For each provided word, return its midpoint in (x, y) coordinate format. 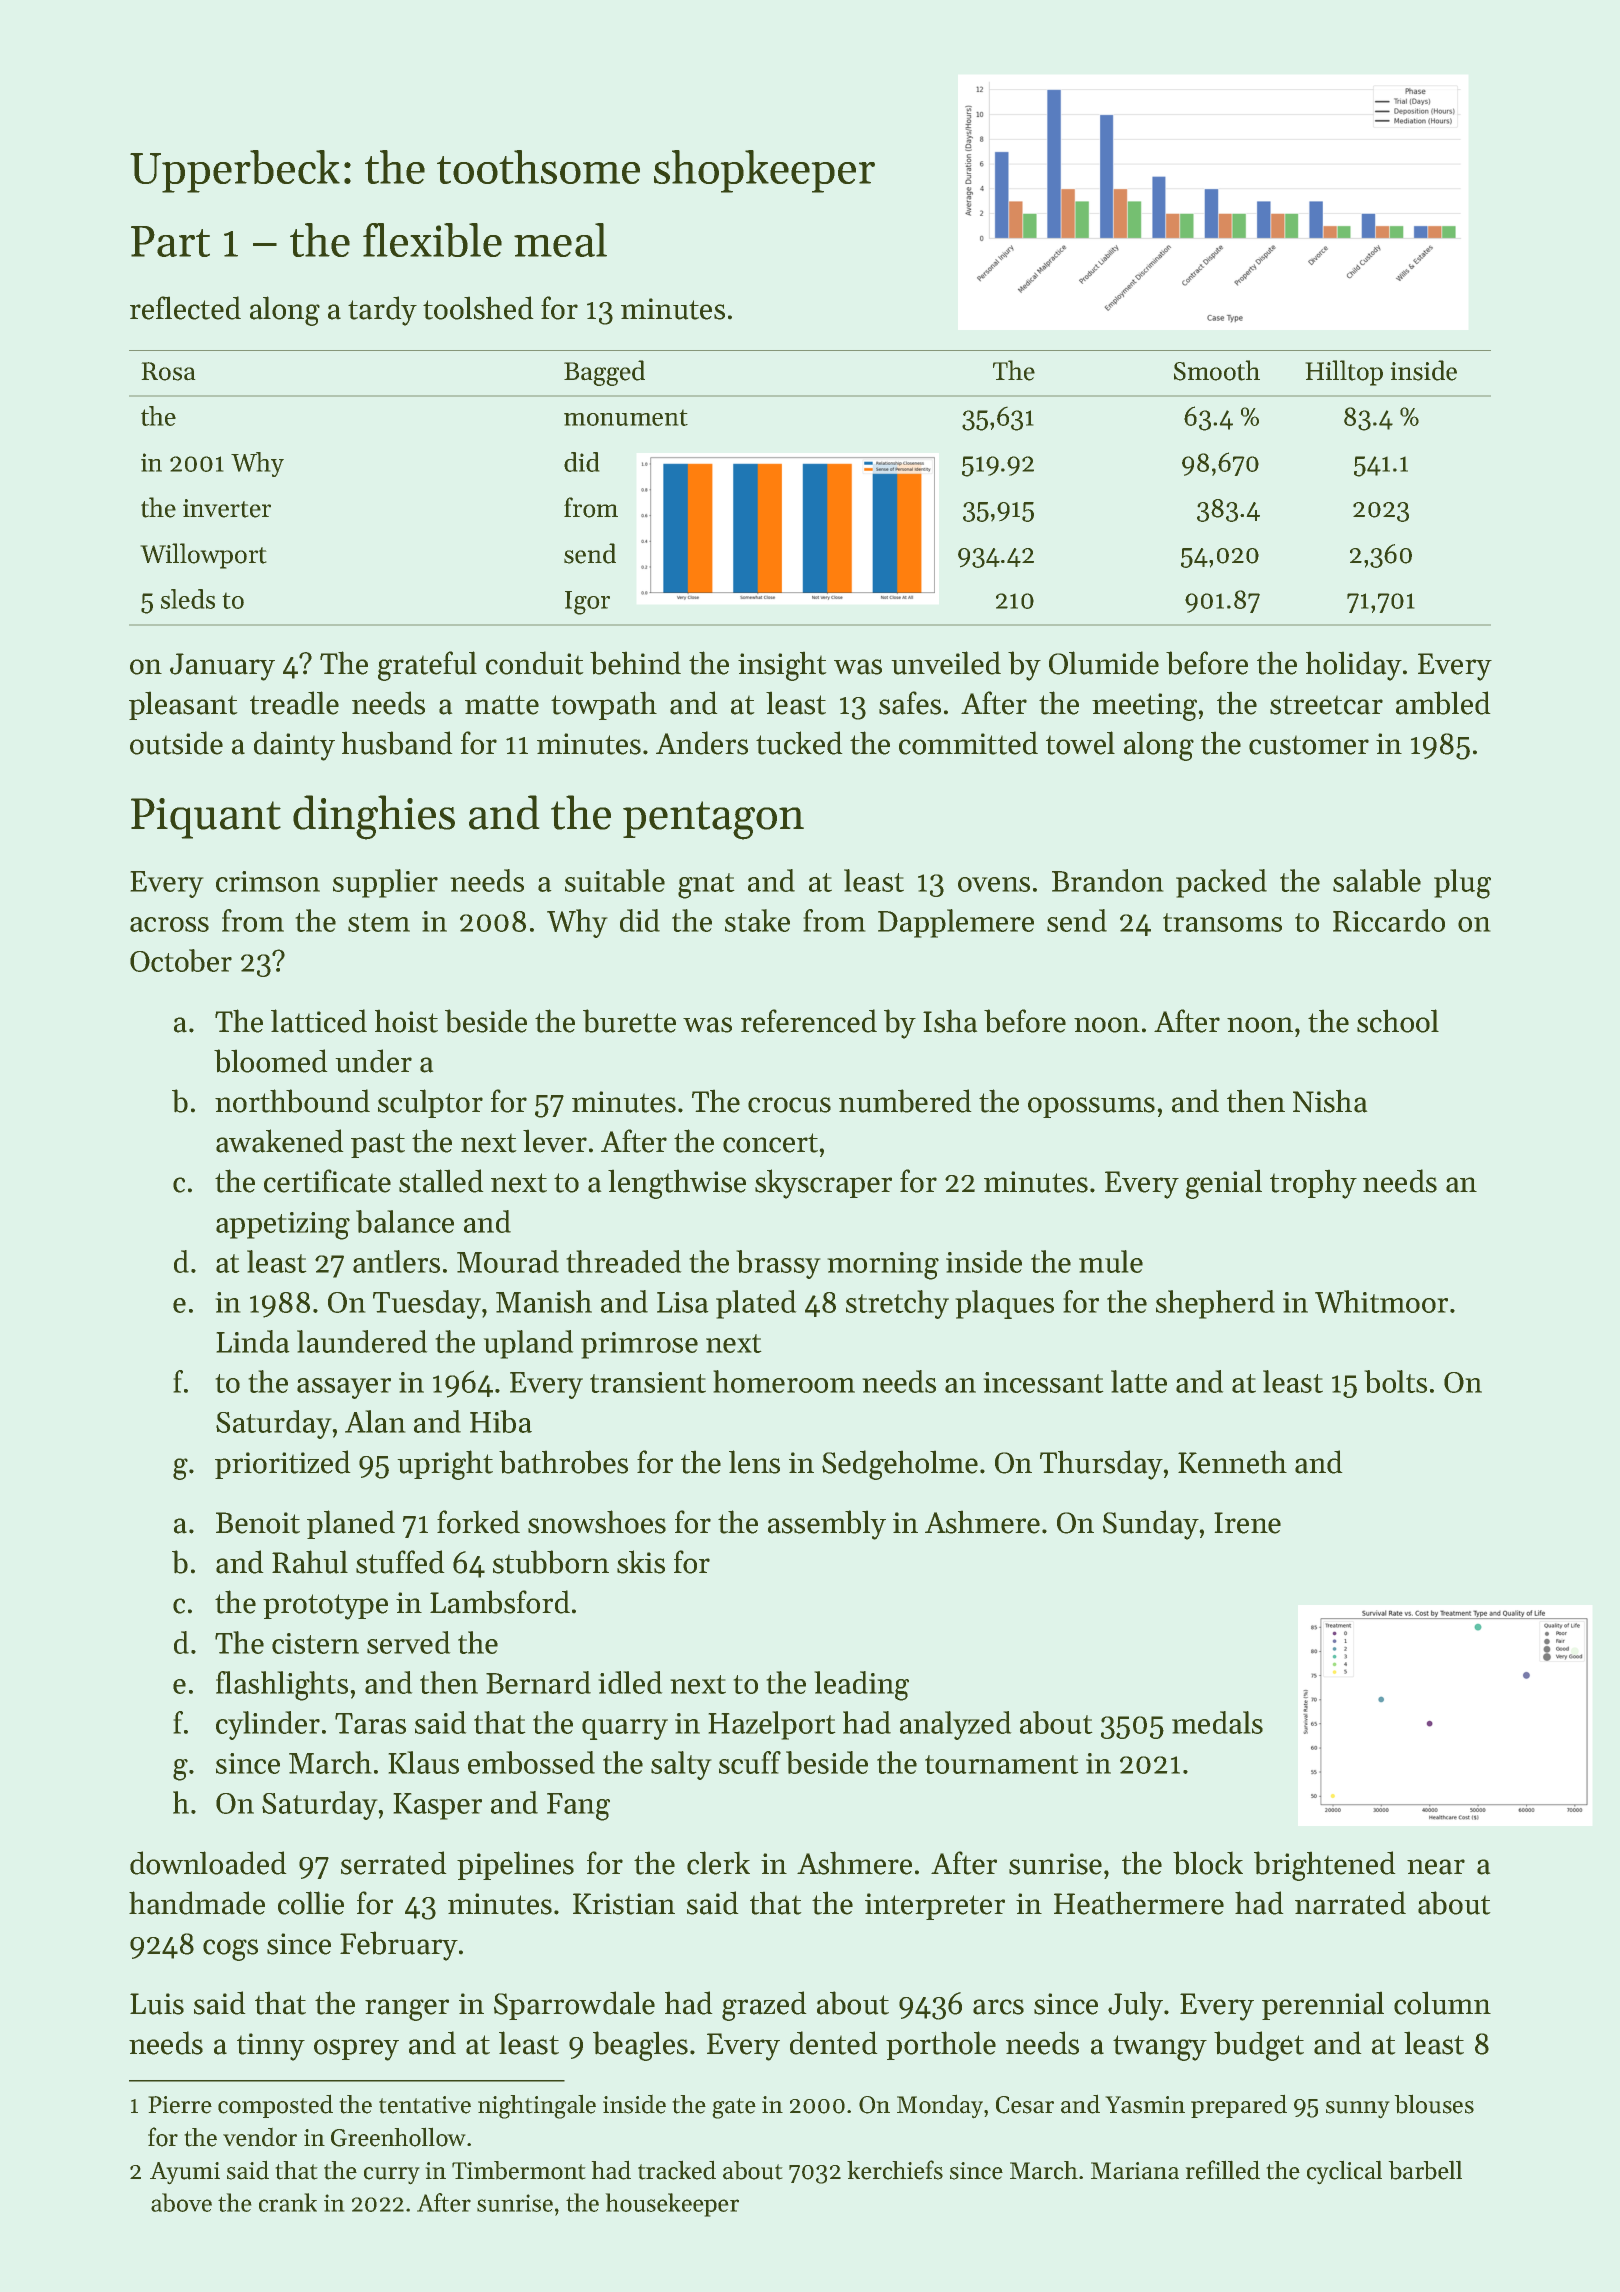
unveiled (946, 663)
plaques (1004, 1304)
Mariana (1135, 2171)
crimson (268, 881)
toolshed (478, 308)
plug (1462, 884)
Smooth (1217, 370)
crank (288, 2202)
